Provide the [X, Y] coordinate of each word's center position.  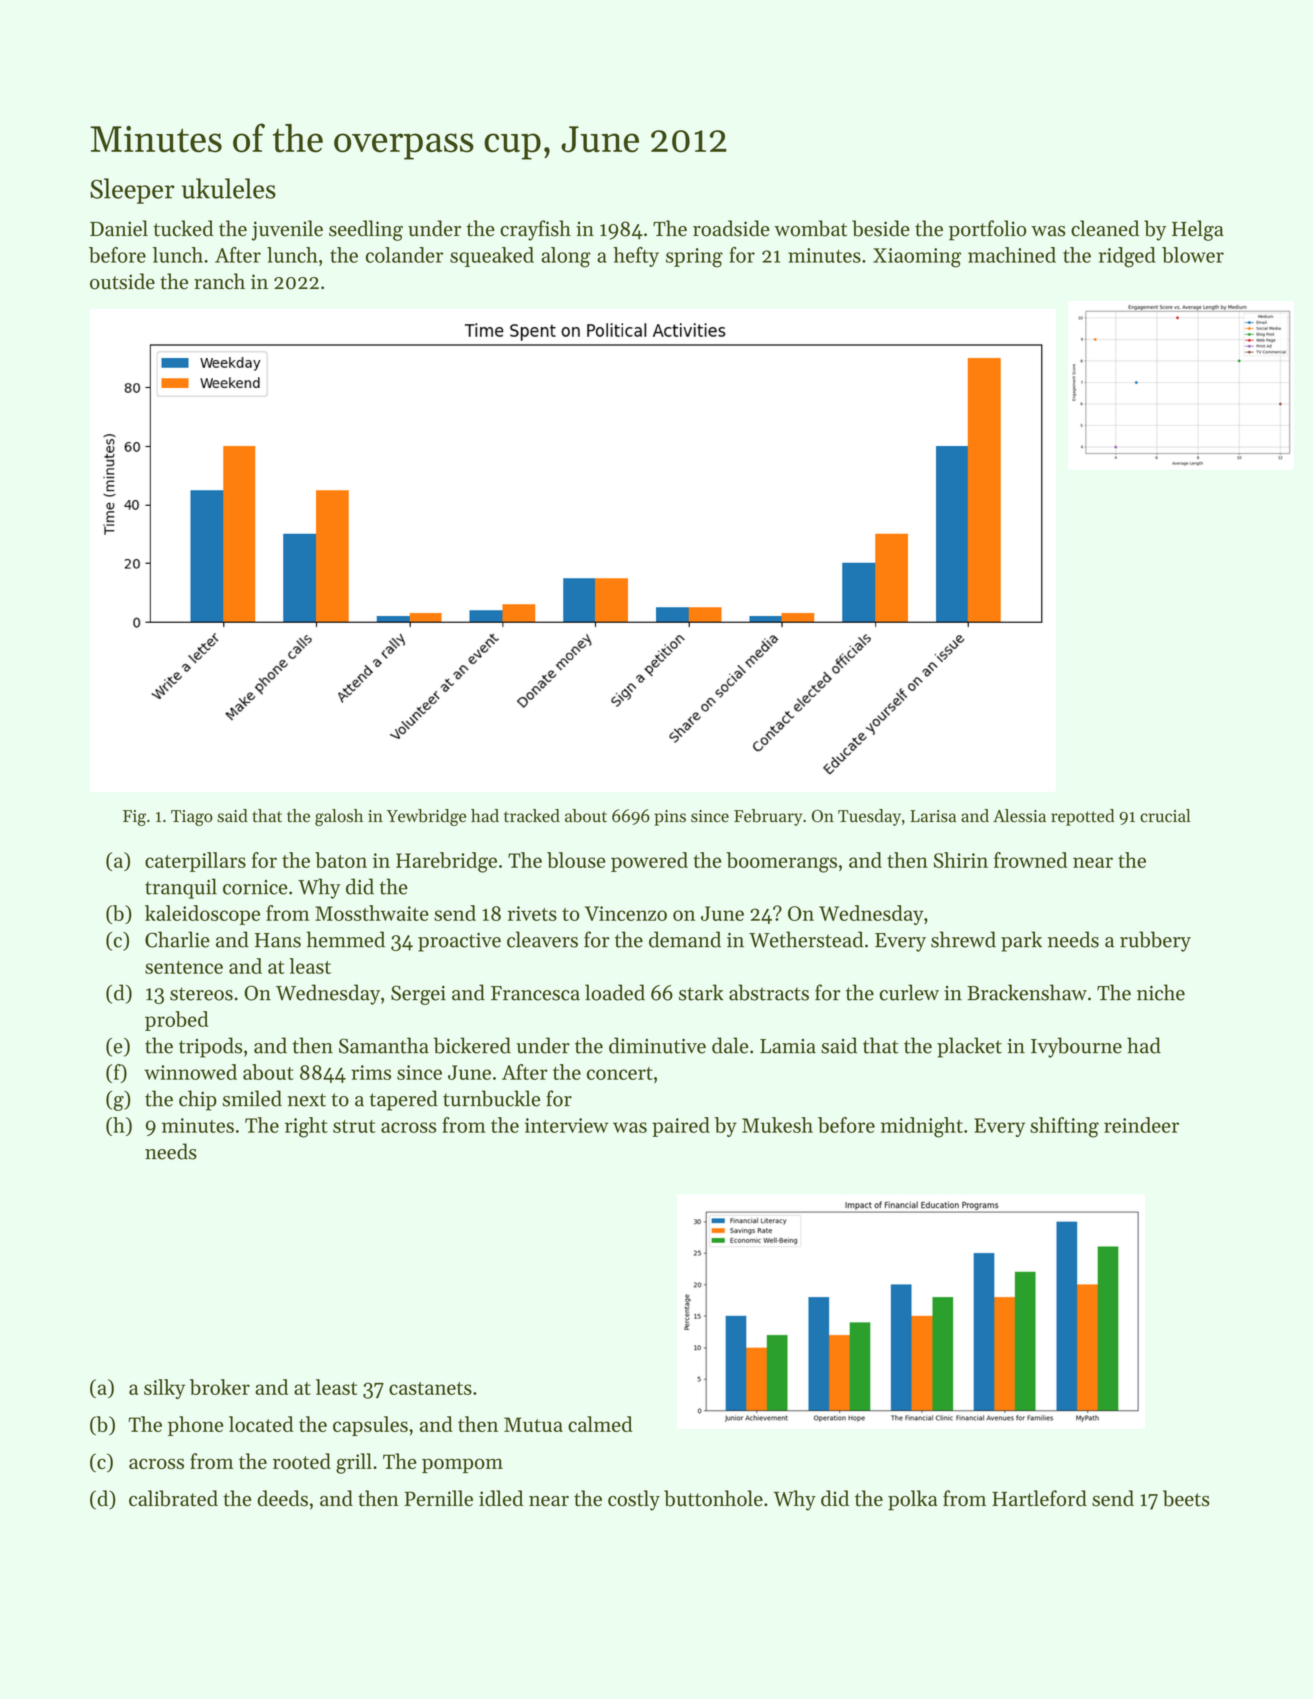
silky [164, 1389]
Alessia [1019, 816]
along [566, 257]
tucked [183, 228]
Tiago [192, 818]
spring [694, 258]
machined [1012, 255]
